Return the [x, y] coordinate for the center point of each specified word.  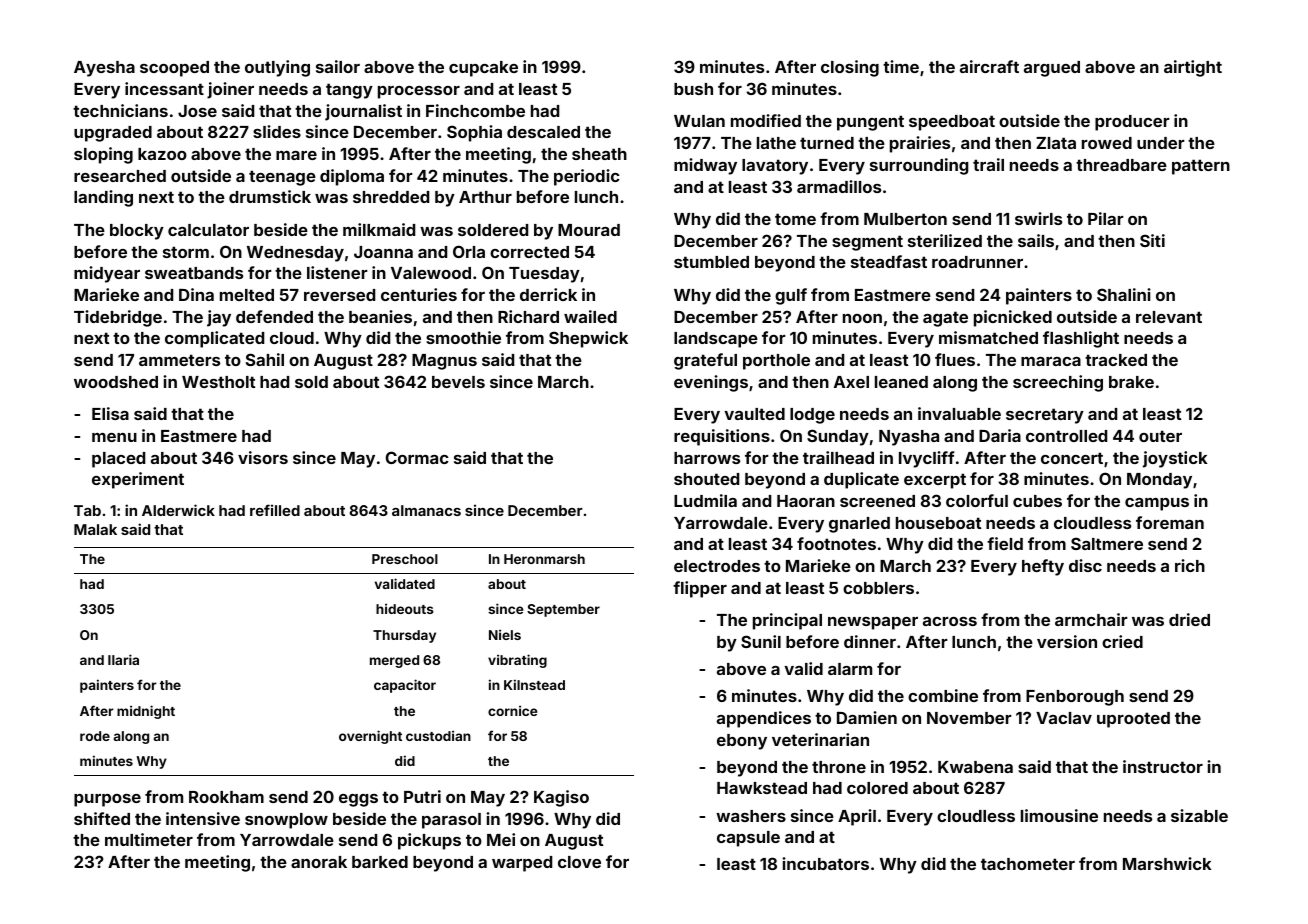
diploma [352, 177]
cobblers [878, 588]
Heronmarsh [544, 559]
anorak [319, 862]
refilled [275, 510]
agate [945, 319]
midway [705, 166]
